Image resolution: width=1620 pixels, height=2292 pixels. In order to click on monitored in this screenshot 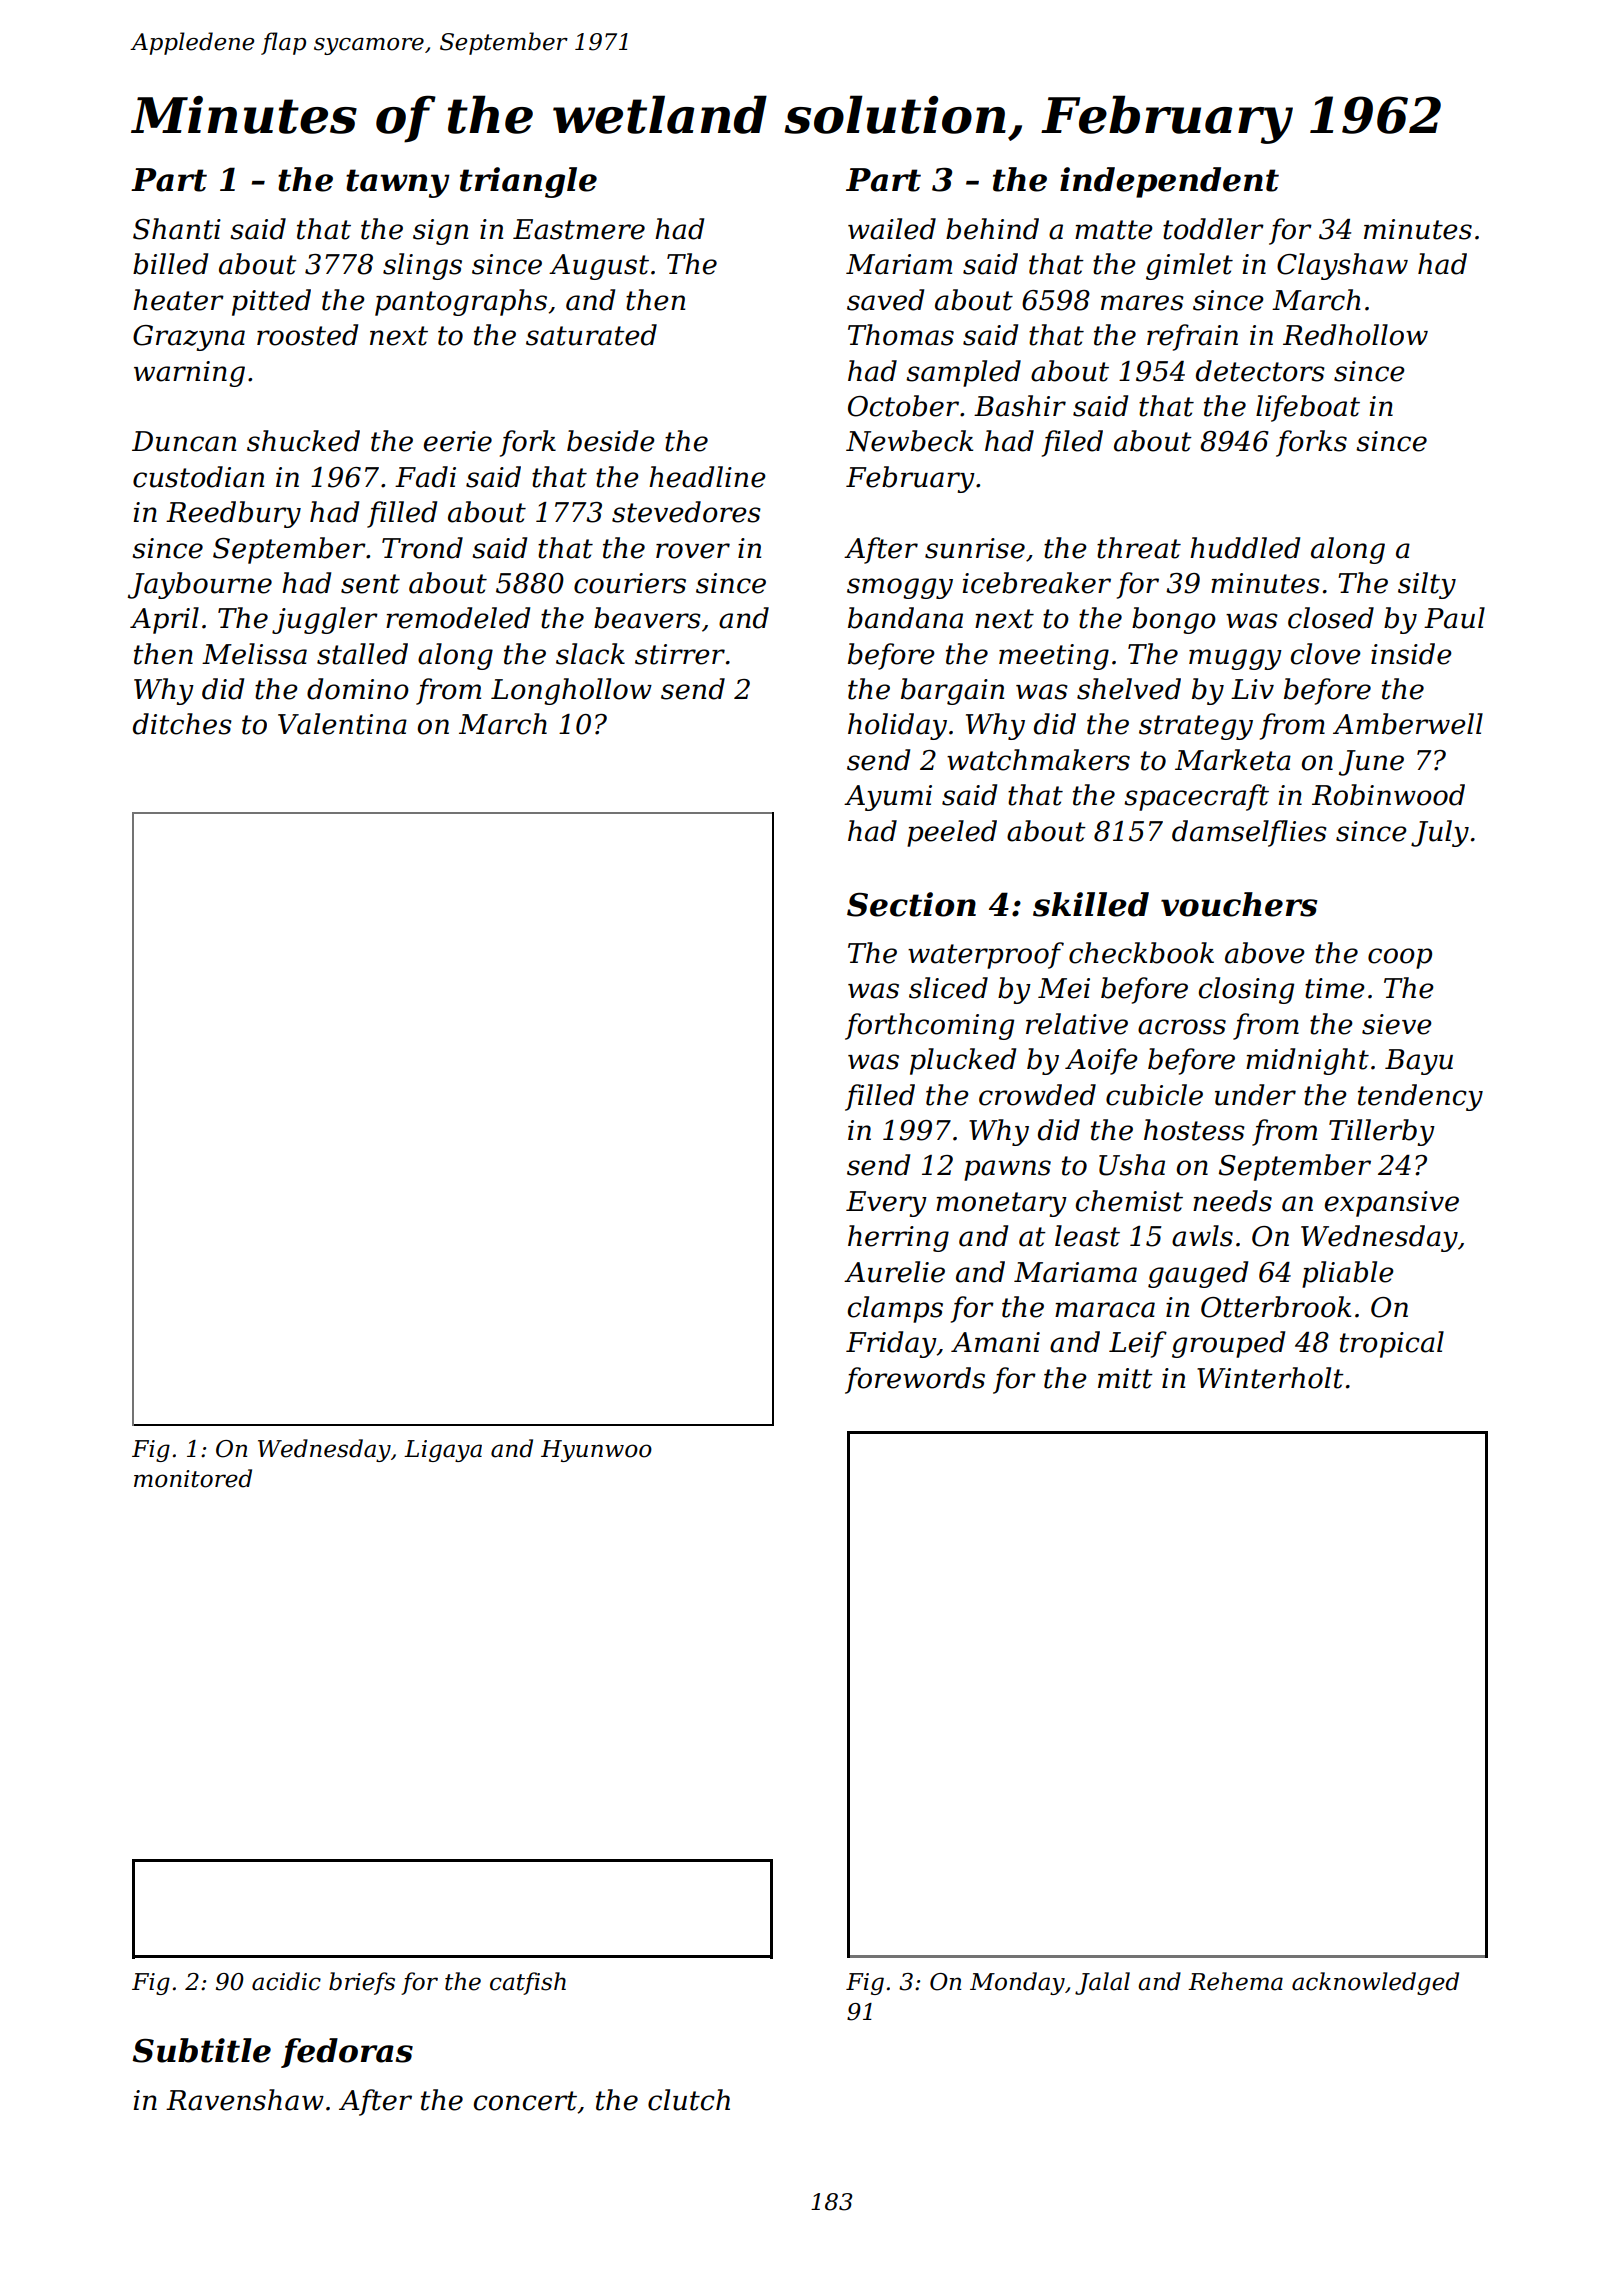, I will do `click(193, 1478)`.
